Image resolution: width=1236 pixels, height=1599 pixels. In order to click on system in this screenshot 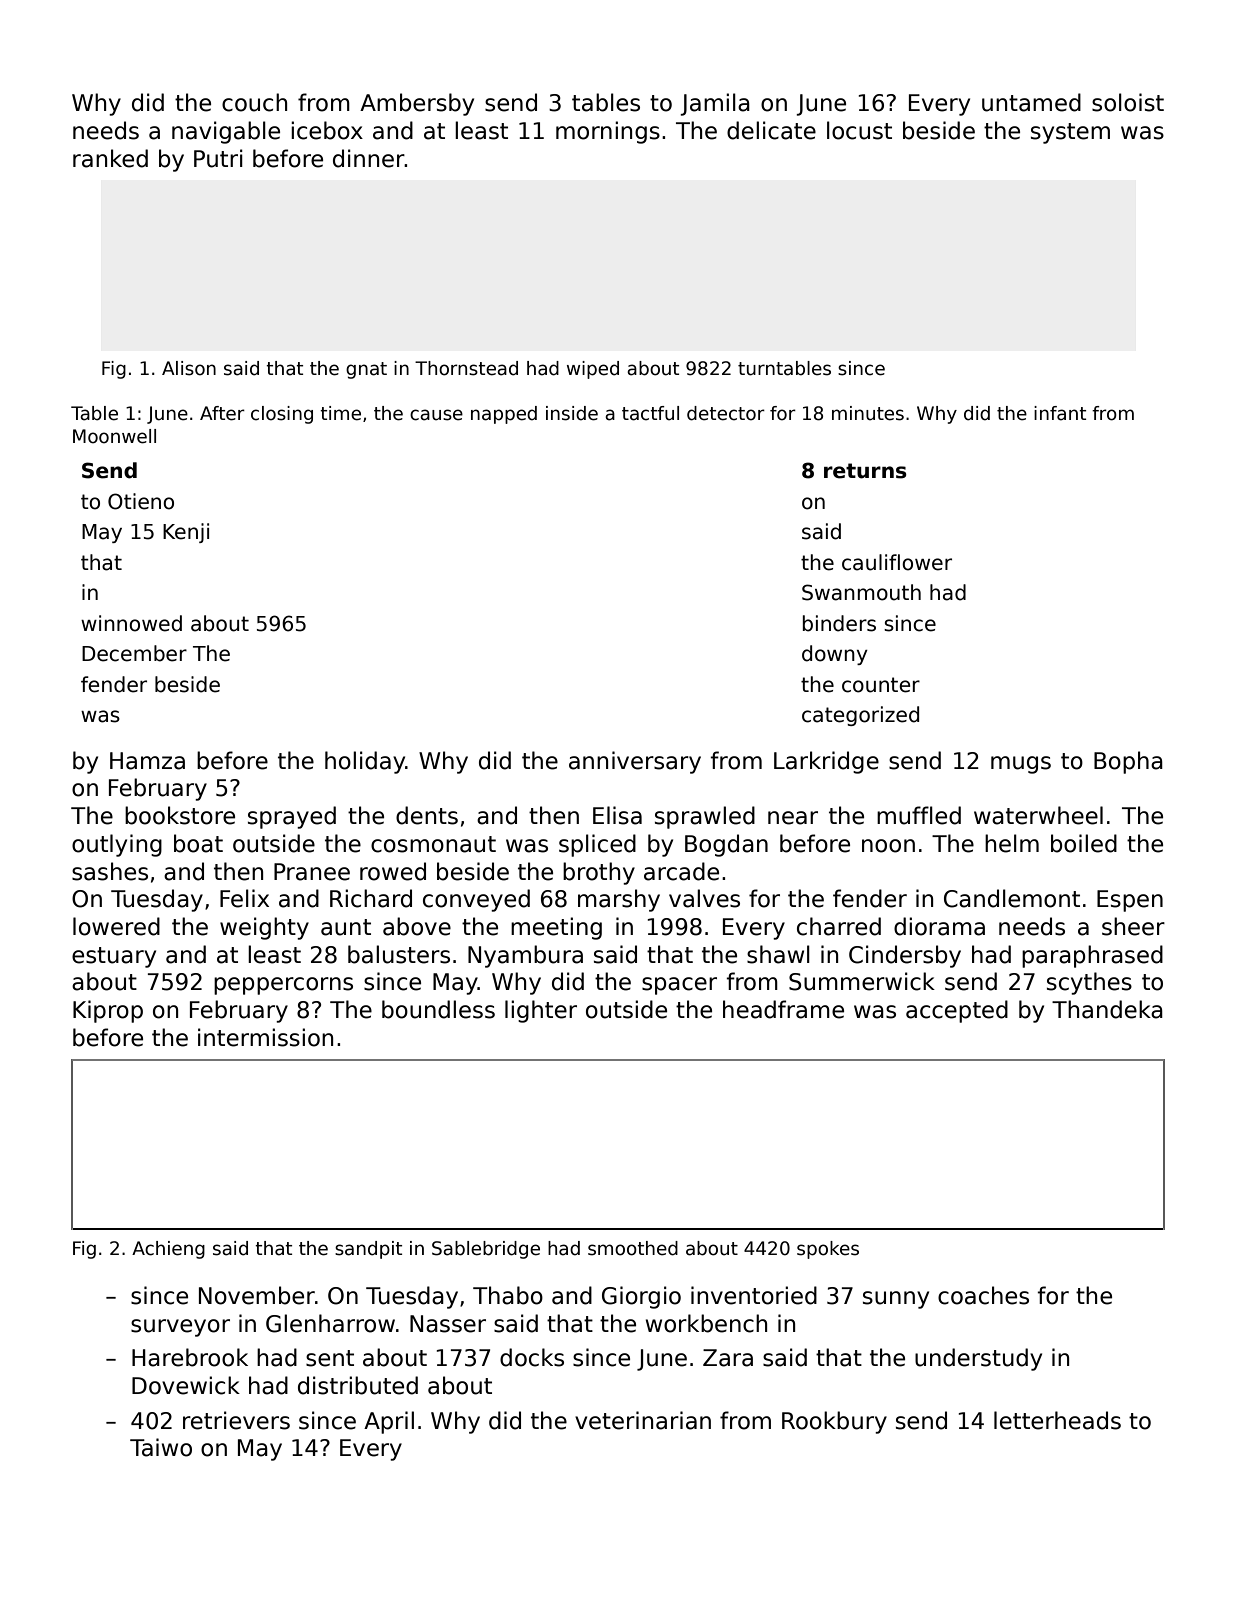, I will do `click(1070, 133)`.
